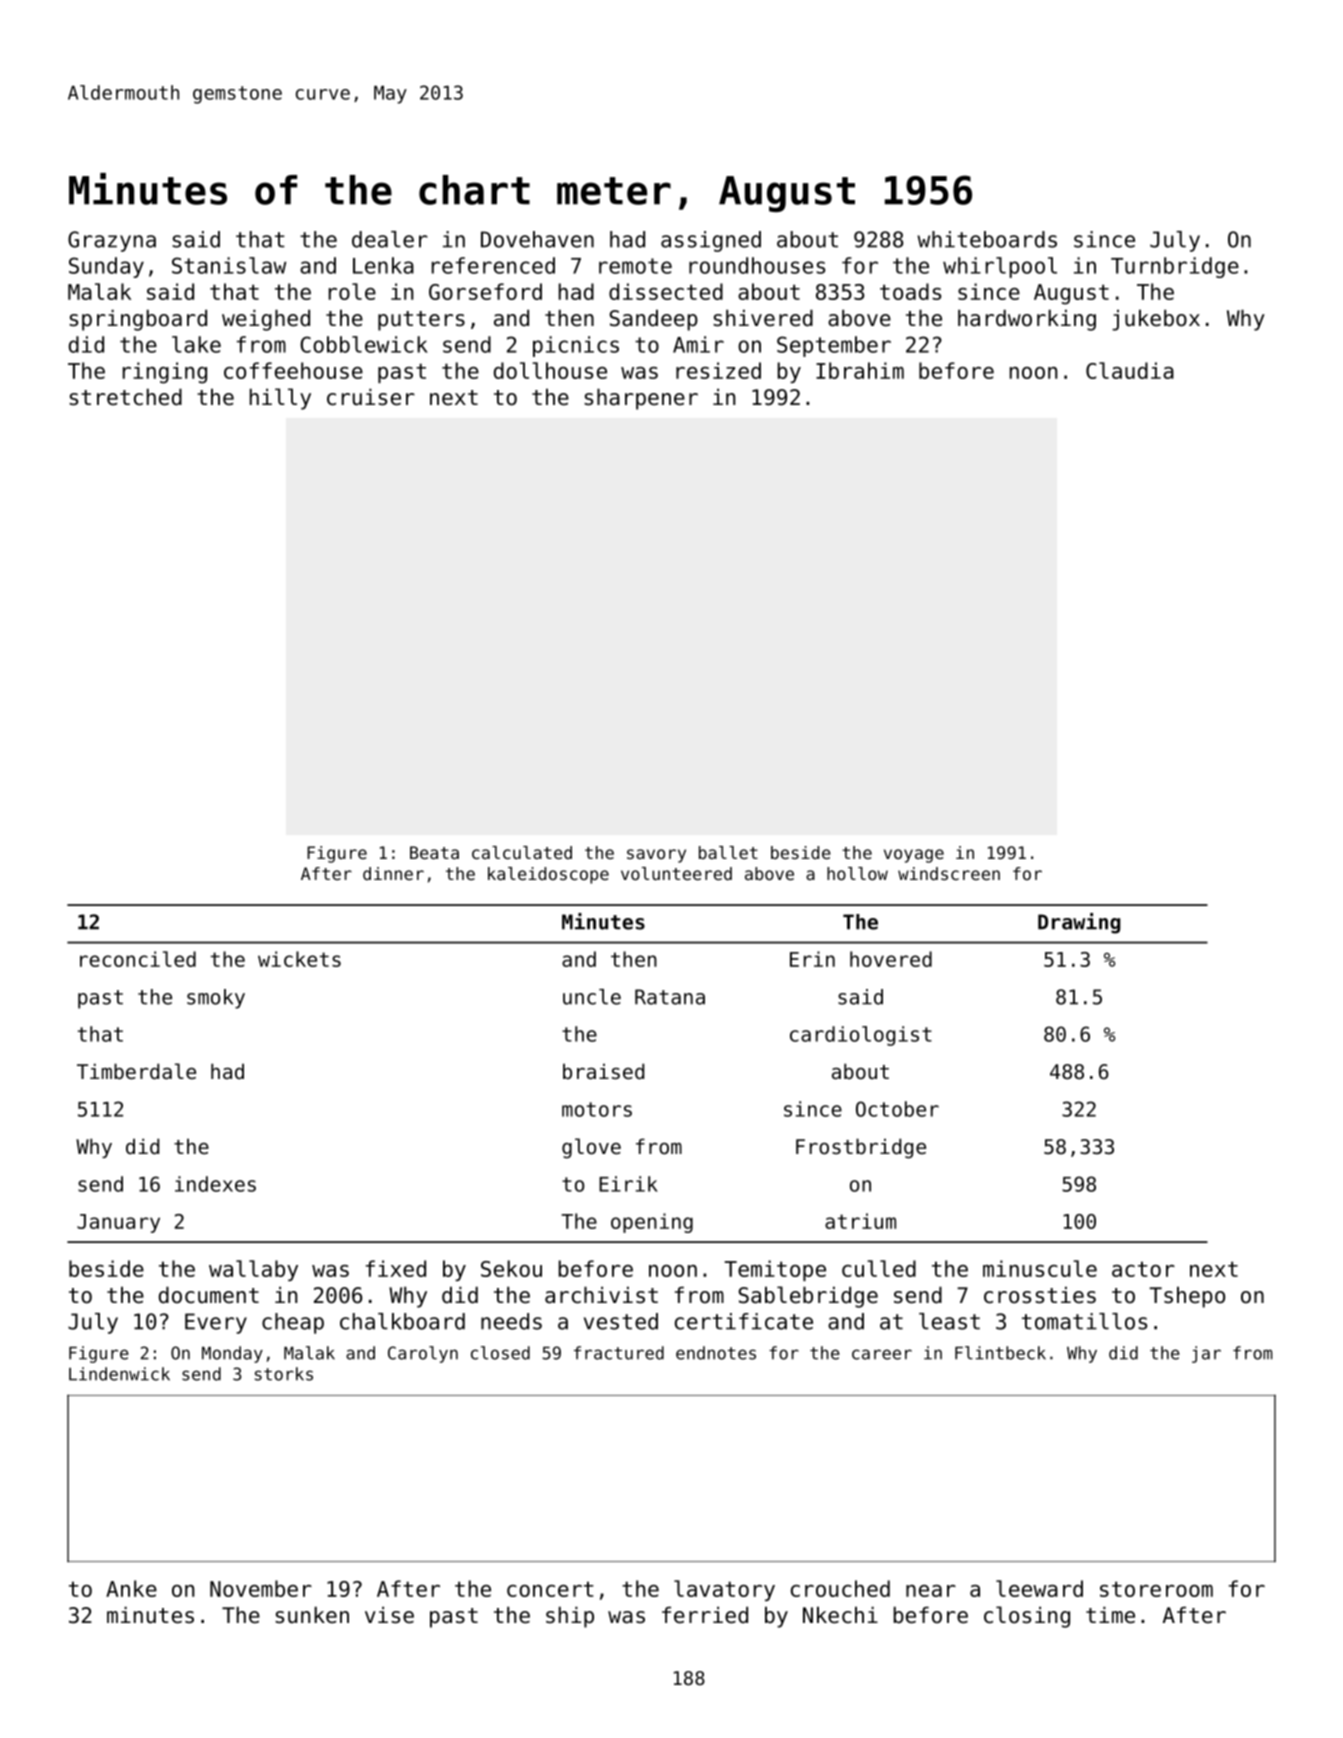 Image resolution: width=1343 pixels, height=1738 pixels. I want to click on wallaby, so click(253, 1270).
